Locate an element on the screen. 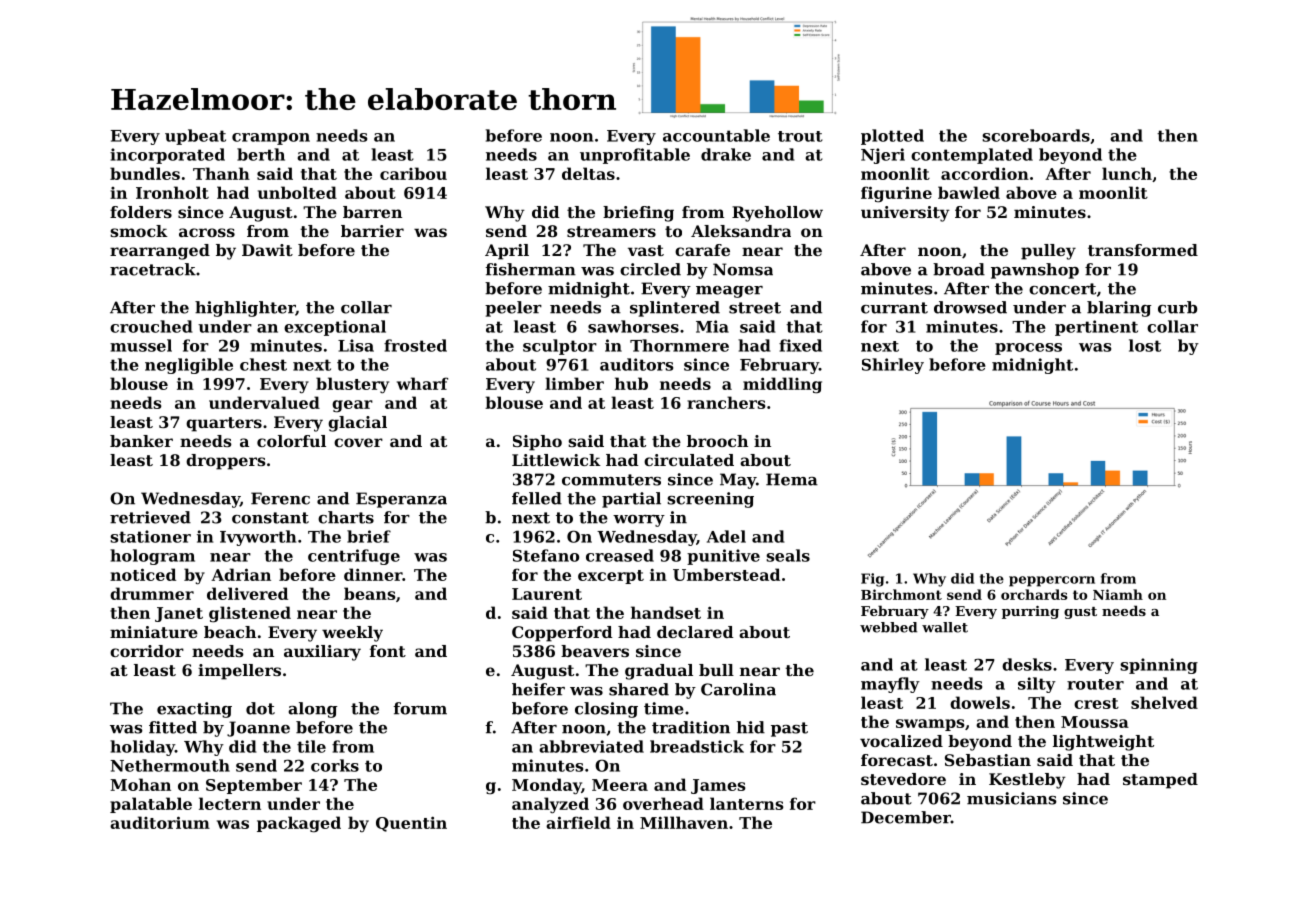 This screenshot has width=1308, height=924. peppercorn is located at coordinates (1052, 581).
